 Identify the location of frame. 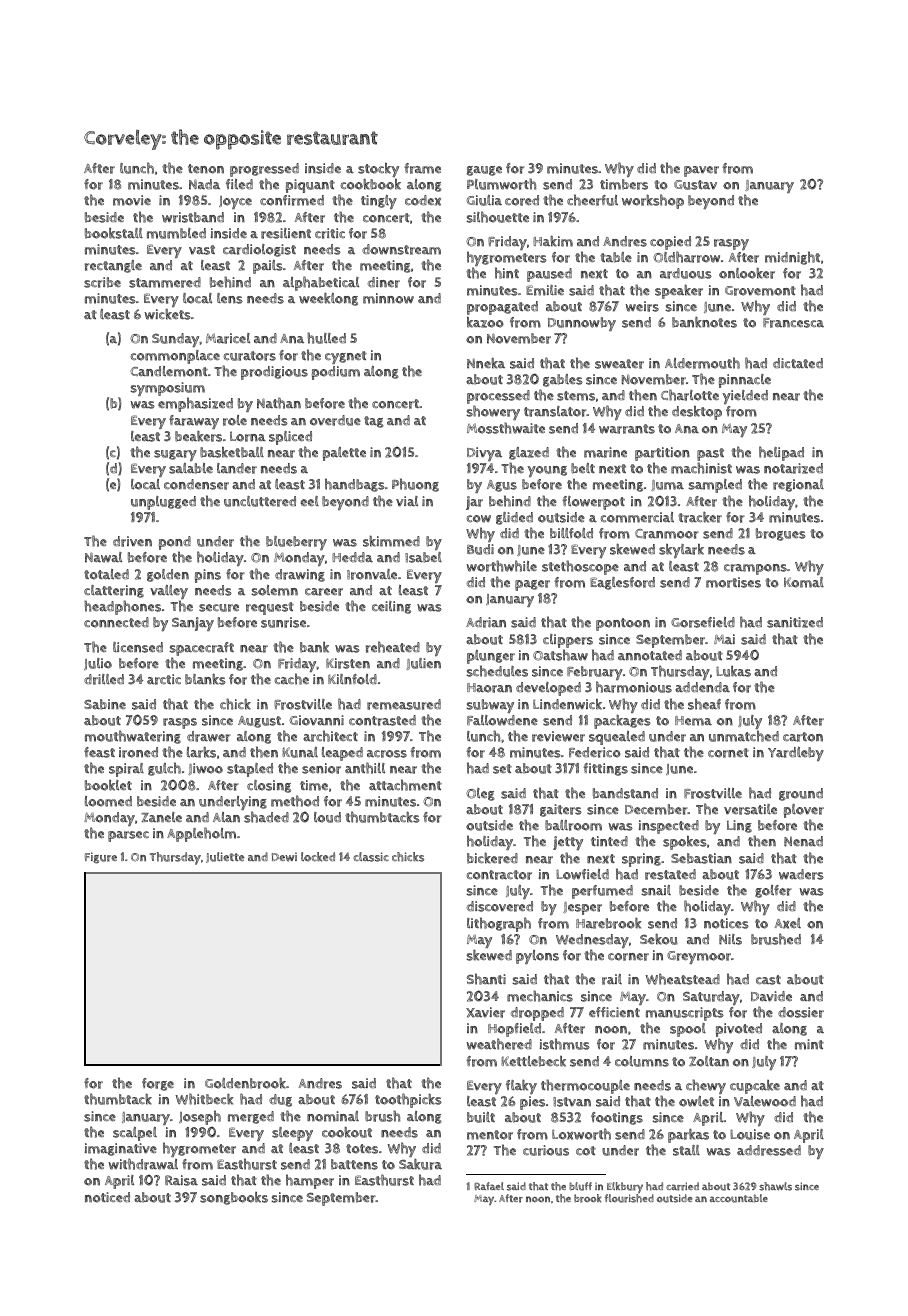
(422, 168).
